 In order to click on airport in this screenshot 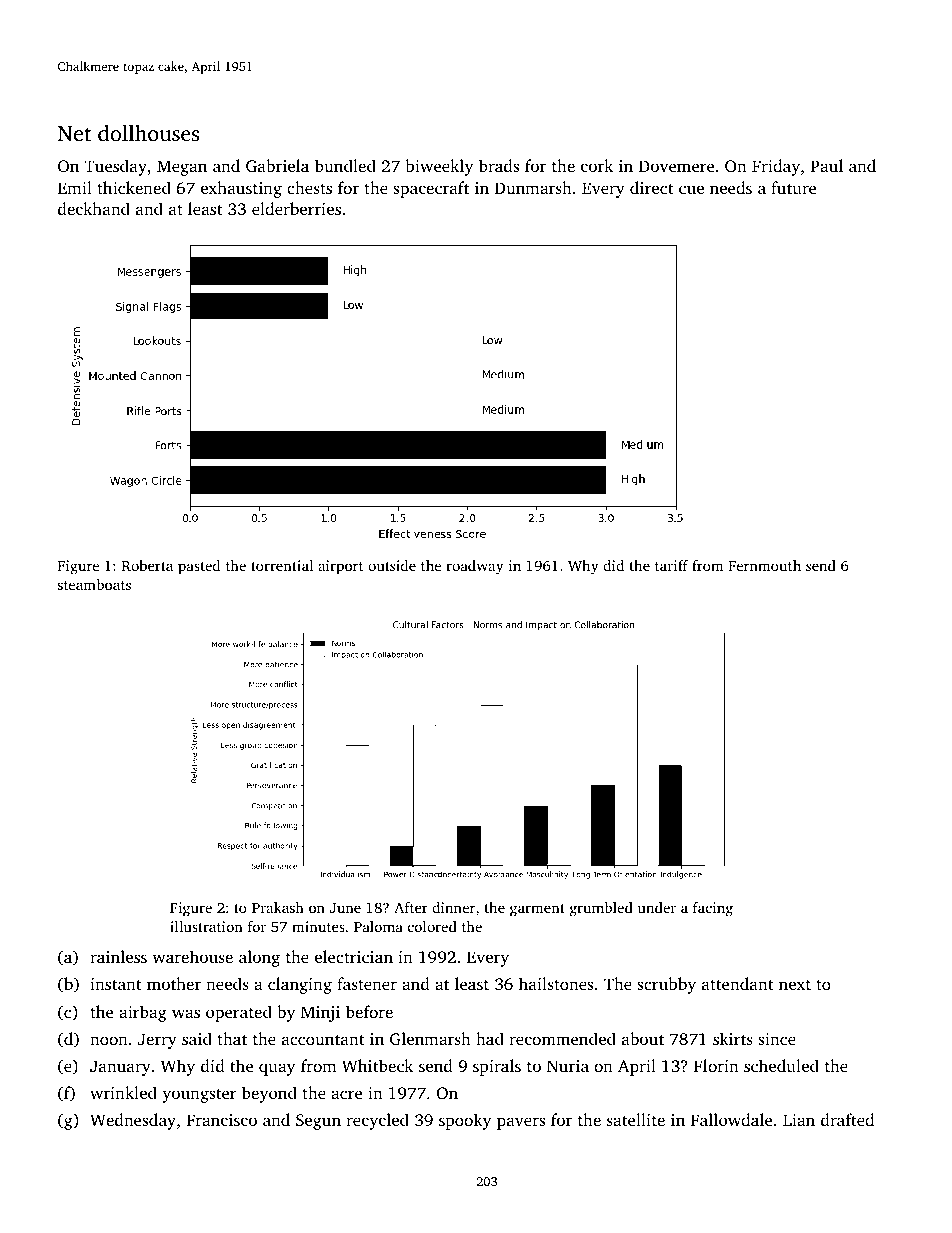, I will do `click(341, 567)`.
